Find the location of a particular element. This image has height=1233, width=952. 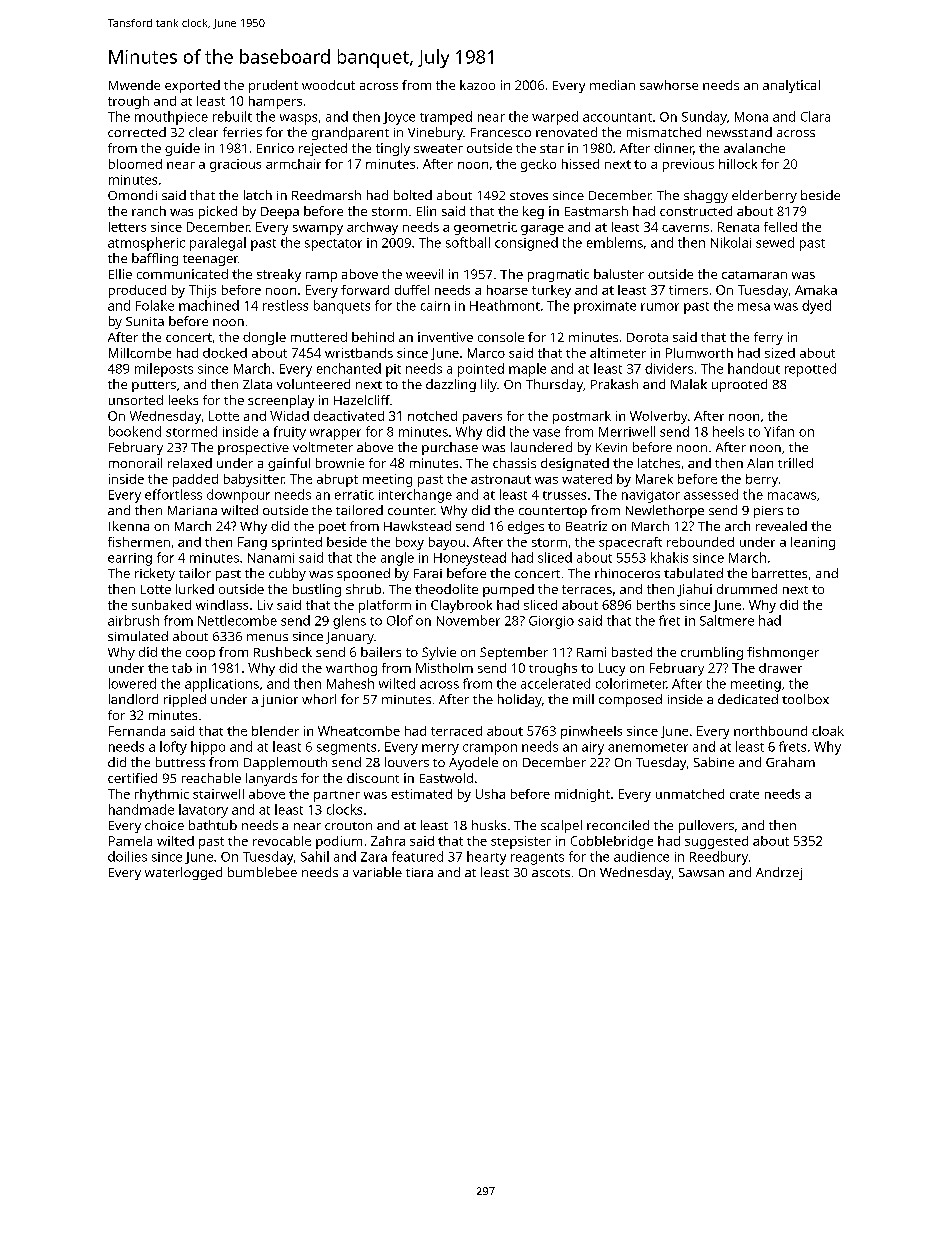

Dorota is located at coordinates (647, 337).
